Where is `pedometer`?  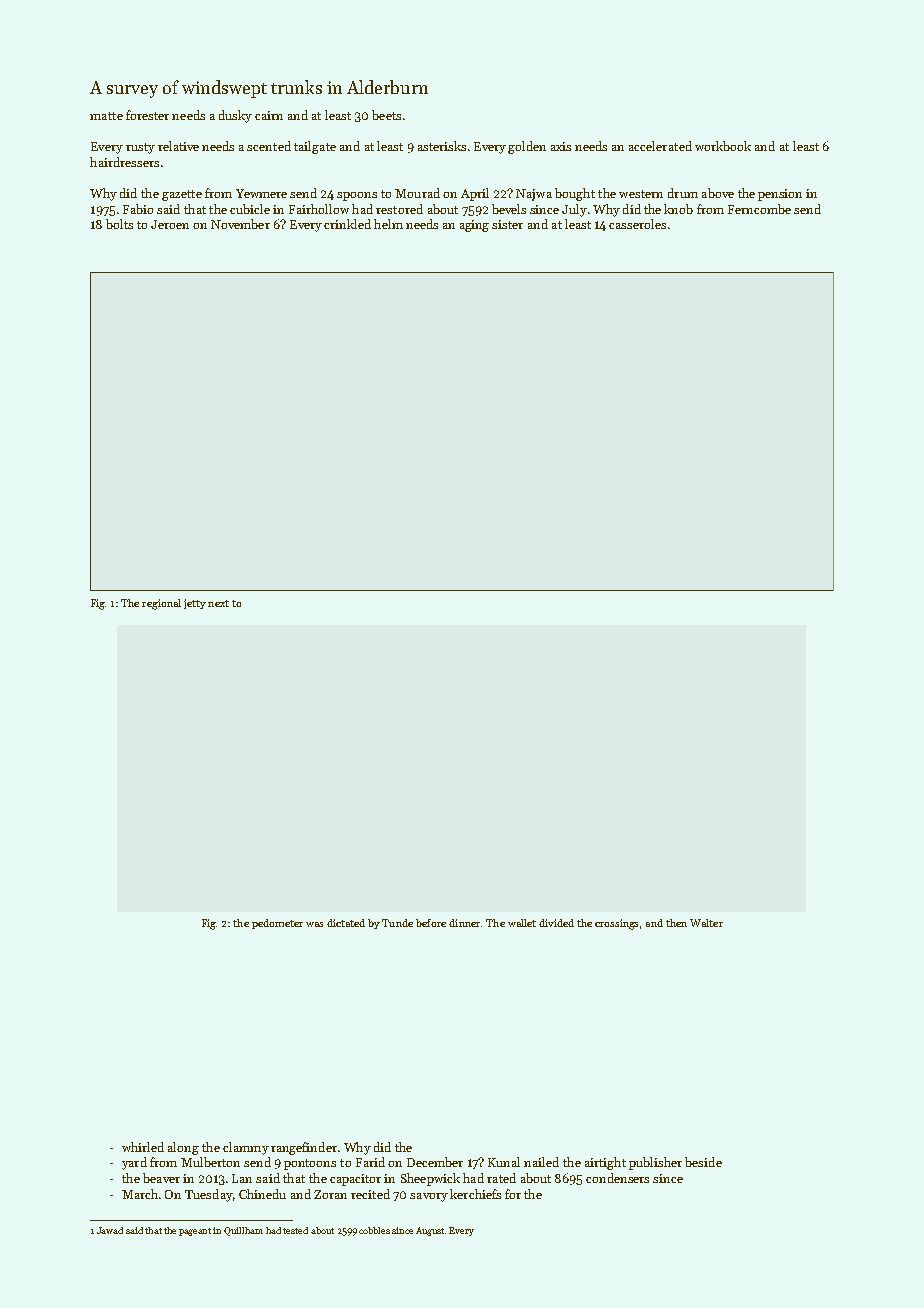
pedometer is located at coordinates (277, 924).
